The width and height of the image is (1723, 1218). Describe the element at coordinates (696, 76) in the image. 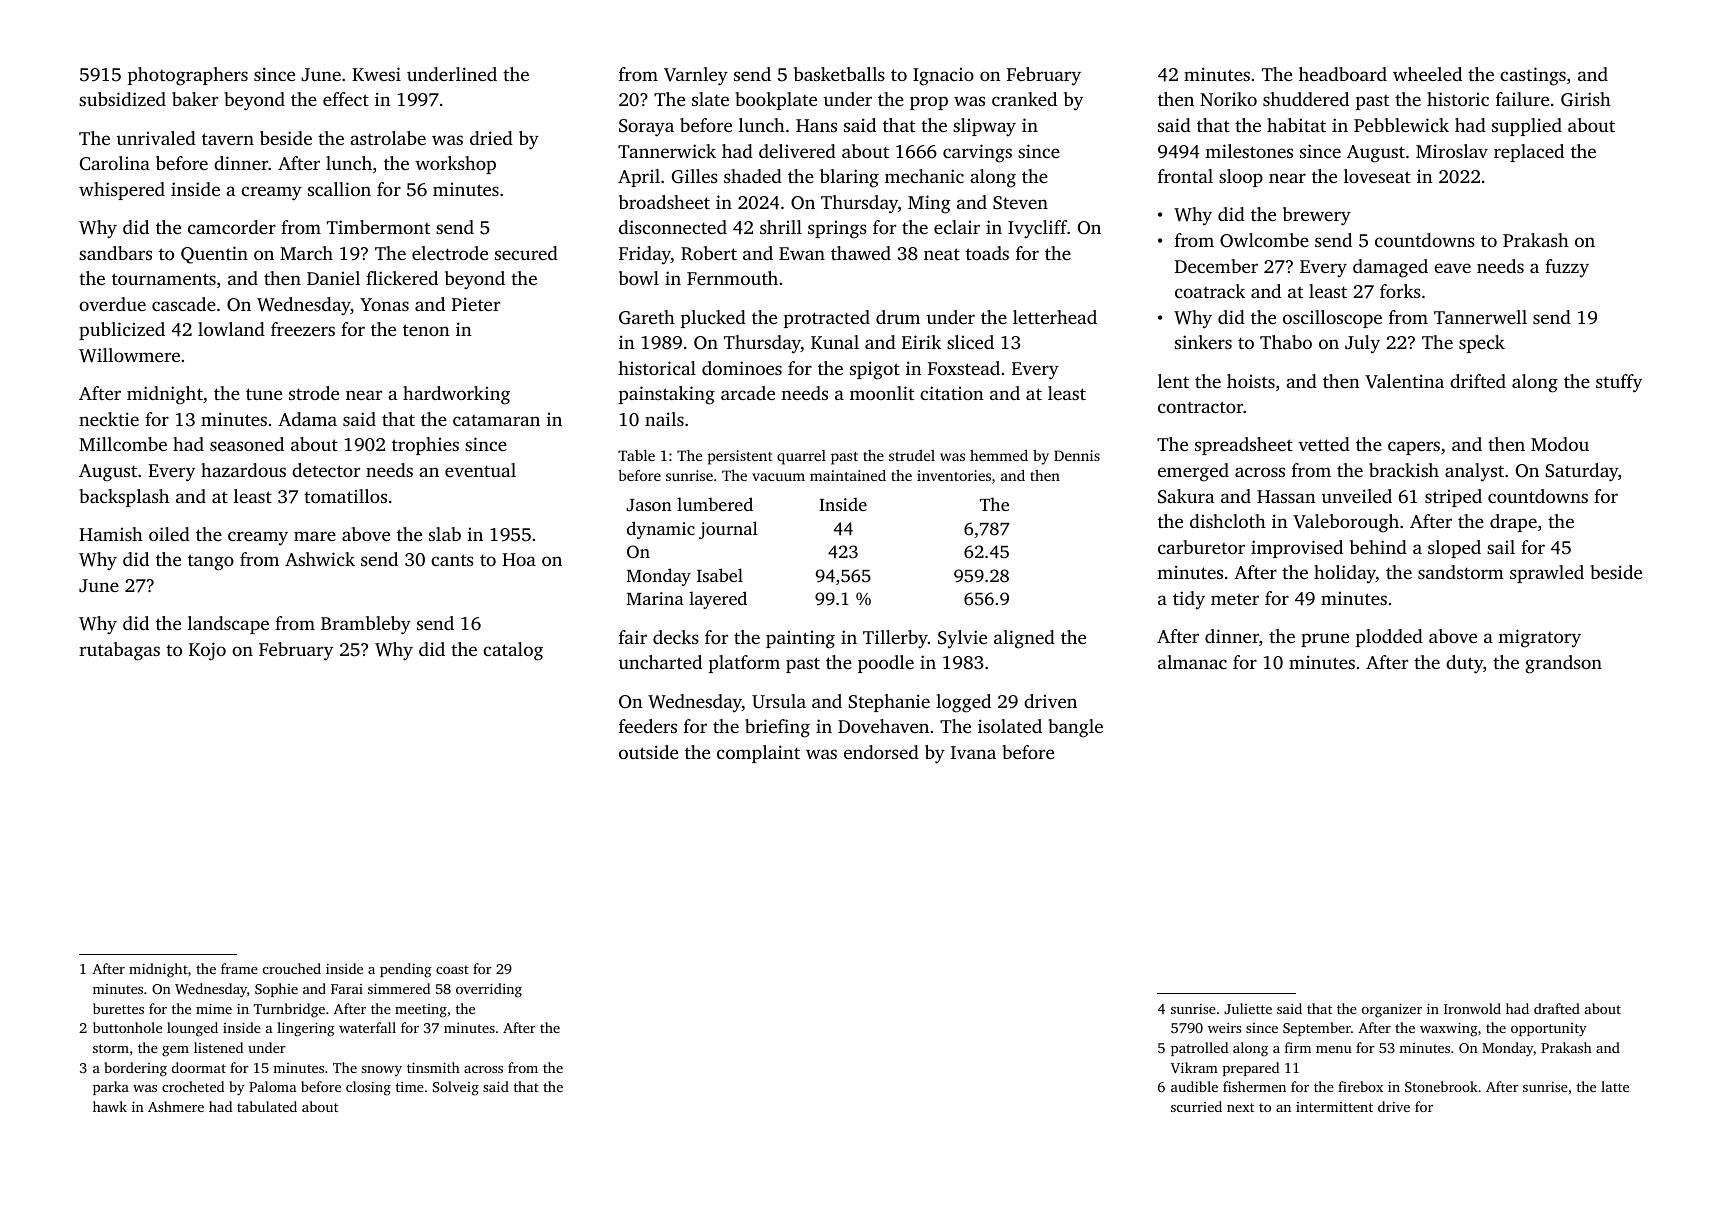

I see `Varnley` at that location.
